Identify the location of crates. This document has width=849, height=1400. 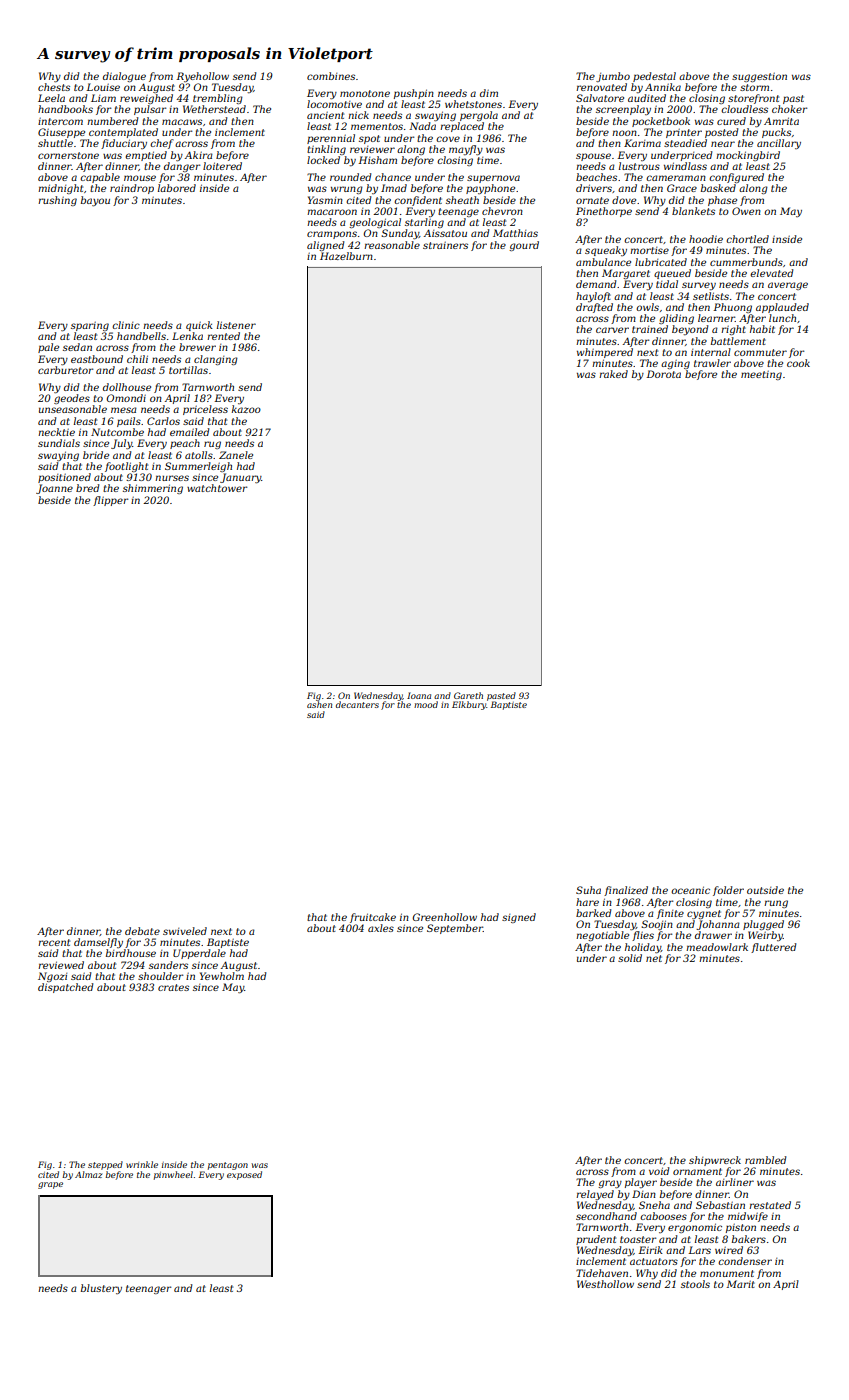
(173, 987).
